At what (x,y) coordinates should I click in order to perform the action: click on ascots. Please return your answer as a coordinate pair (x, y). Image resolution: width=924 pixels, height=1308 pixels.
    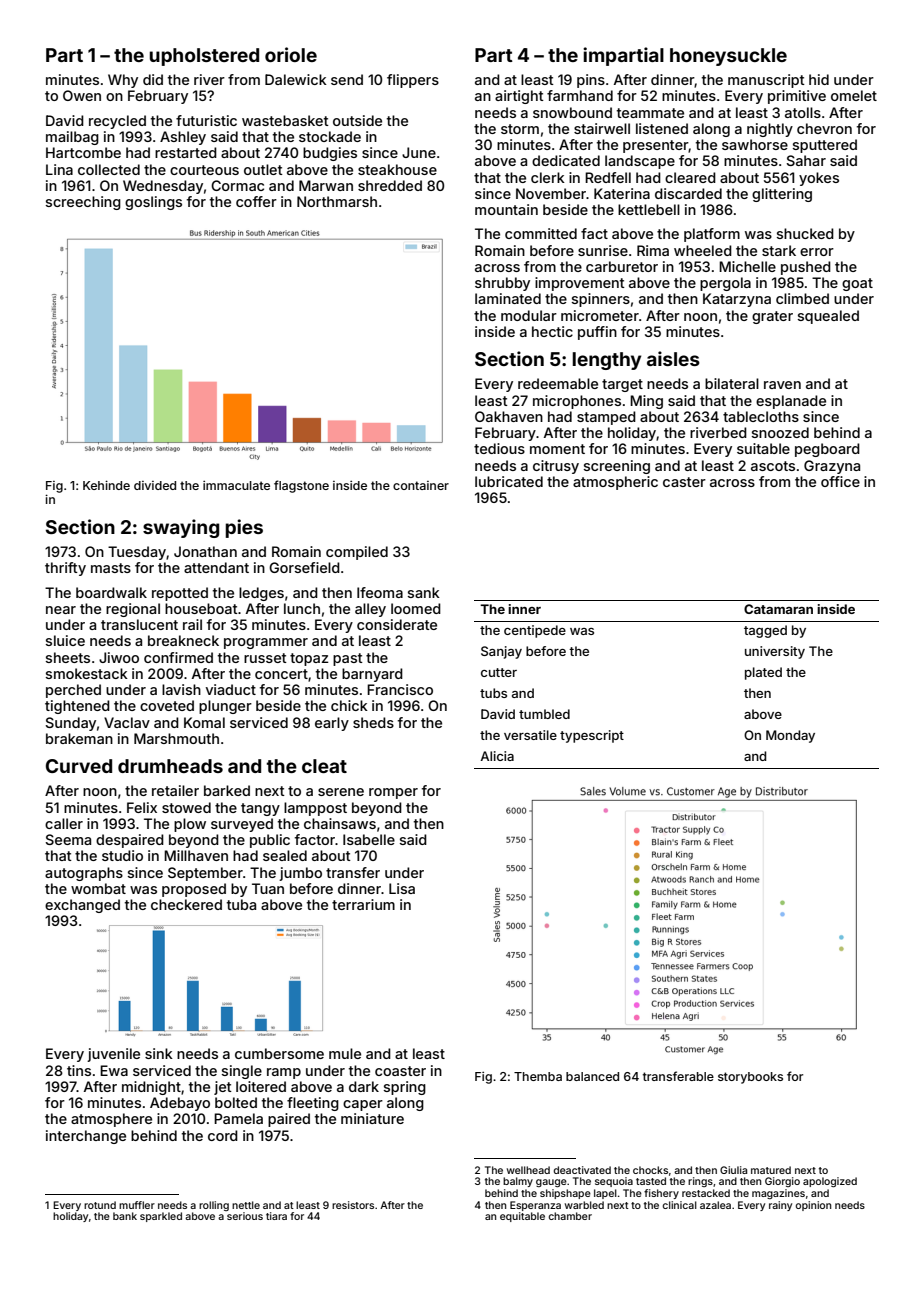
    Looking at the image, I should click on (773, 466).
